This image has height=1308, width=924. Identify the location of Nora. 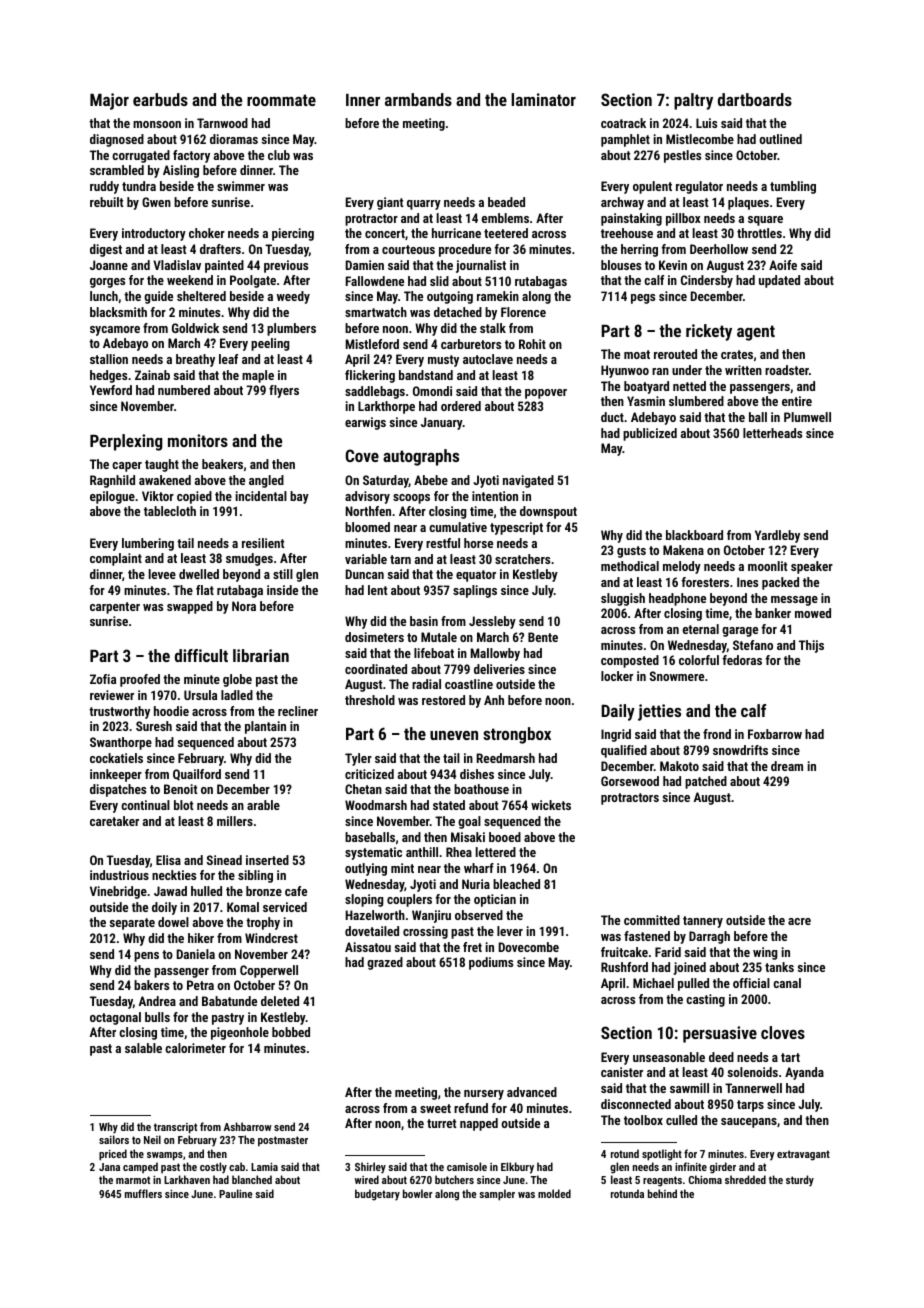
(244, 606).
